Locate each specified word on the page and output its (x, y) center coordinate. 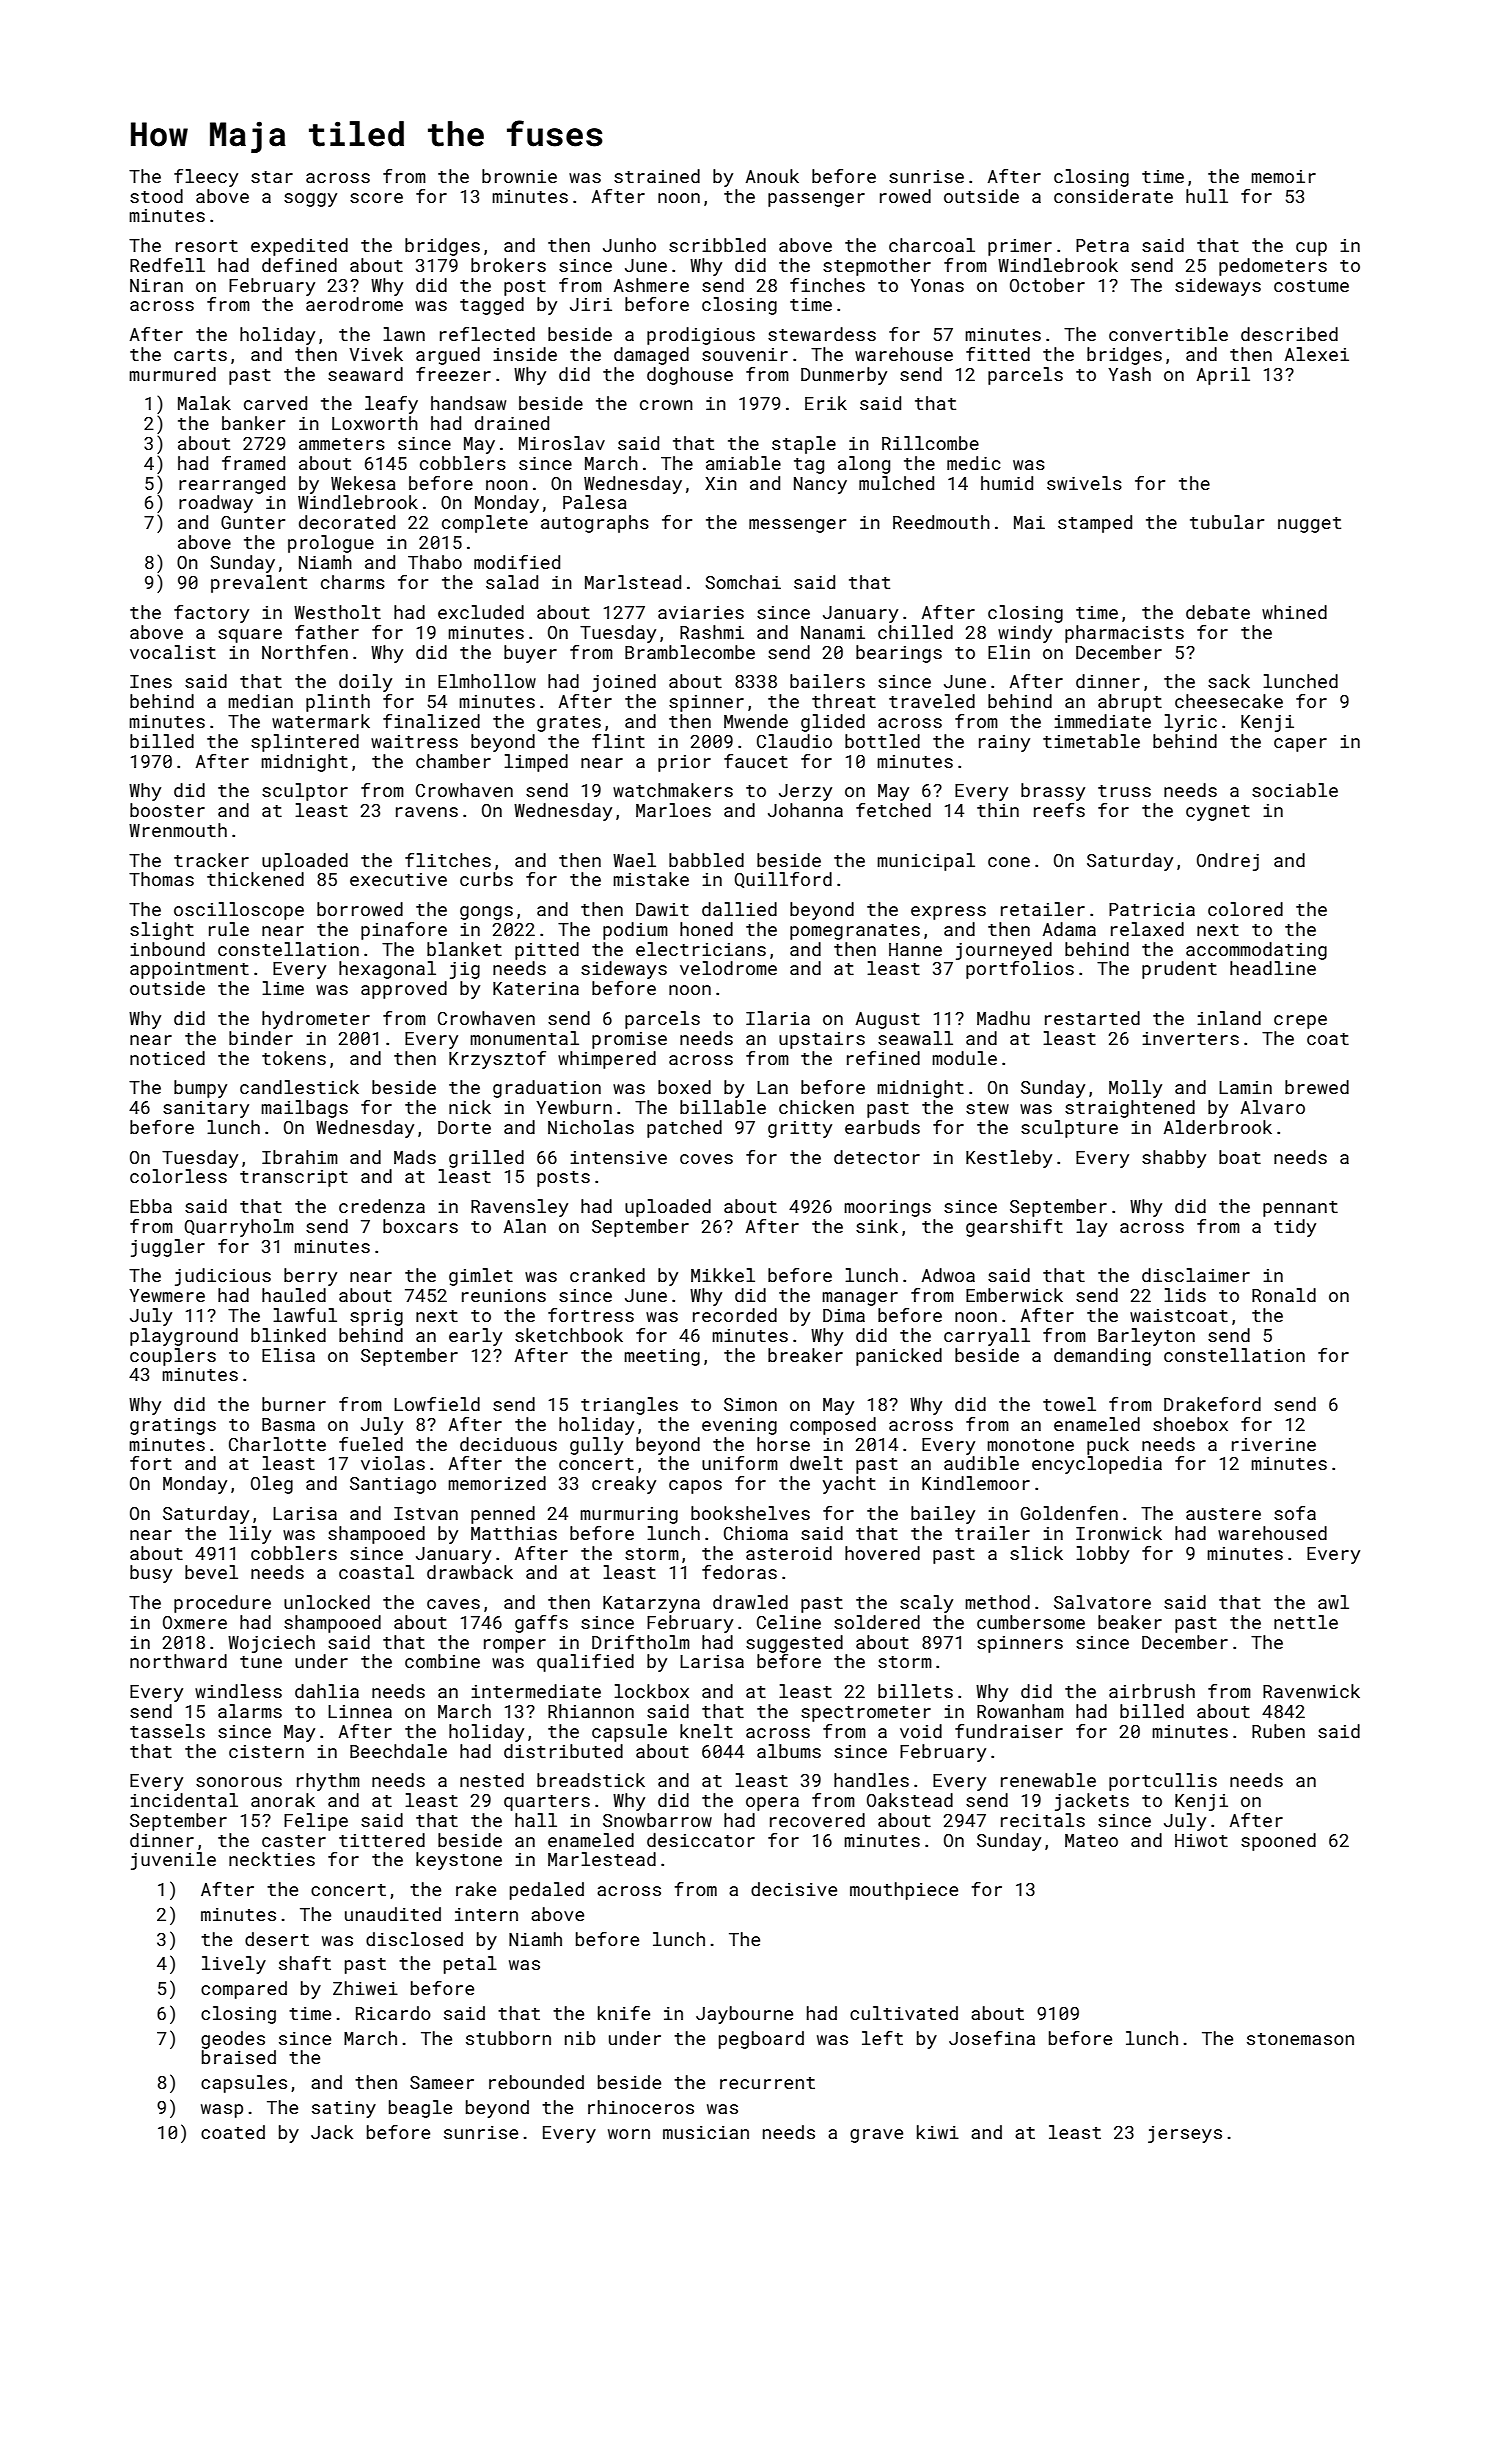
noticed (167, 1058)
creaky (624, 1485)
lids (1185, 1295)
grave (876, 2136)
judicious (223, 1277)
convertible (1168, 334)
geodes (233, 2040)
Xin (721, 483)
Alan (525, 1226)
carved (275, 403)
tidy (1295, 1228)
